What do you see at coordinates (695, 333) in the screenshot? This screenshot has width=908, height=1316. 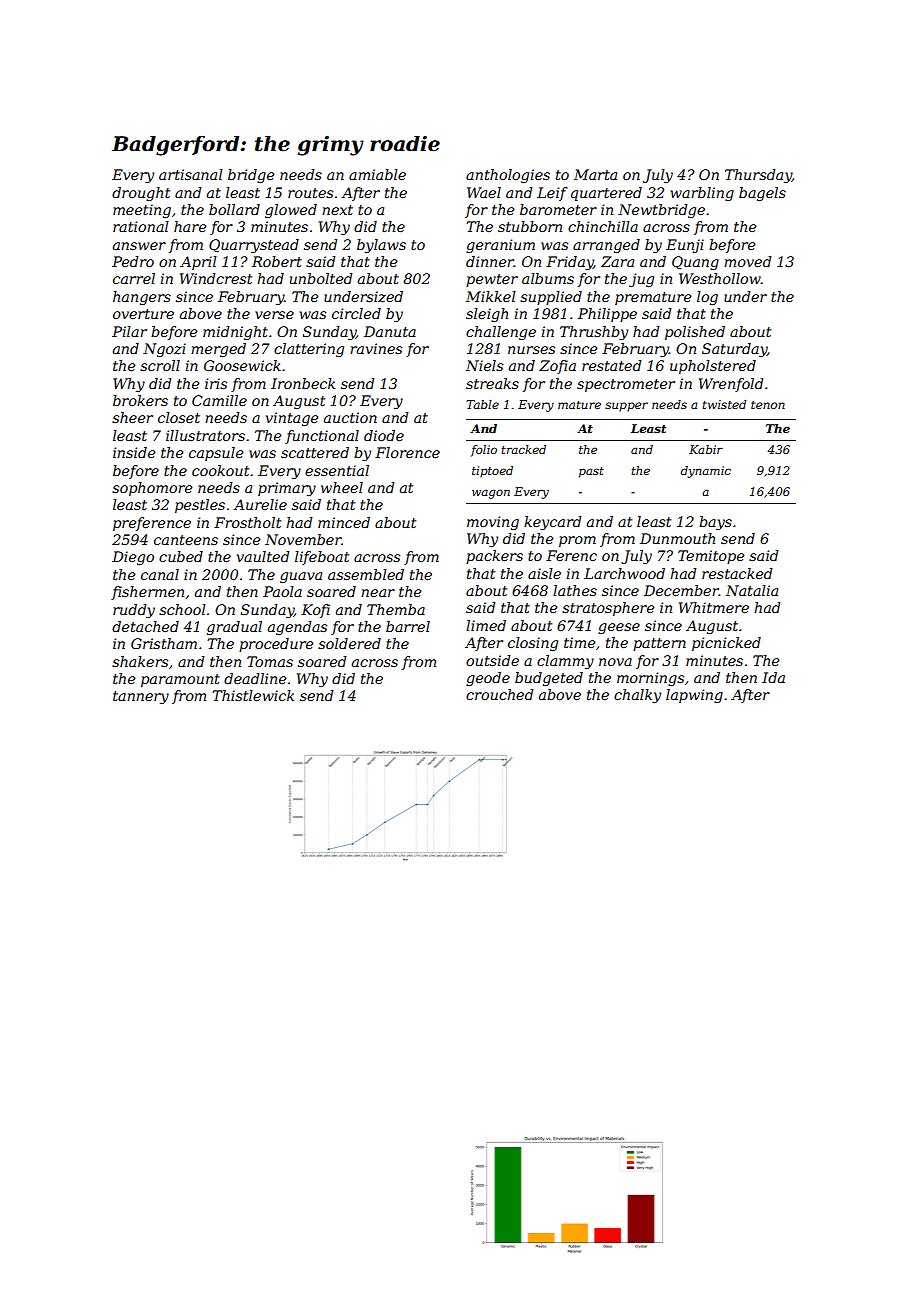 I see `polished` at bounding box center [695, 333].
